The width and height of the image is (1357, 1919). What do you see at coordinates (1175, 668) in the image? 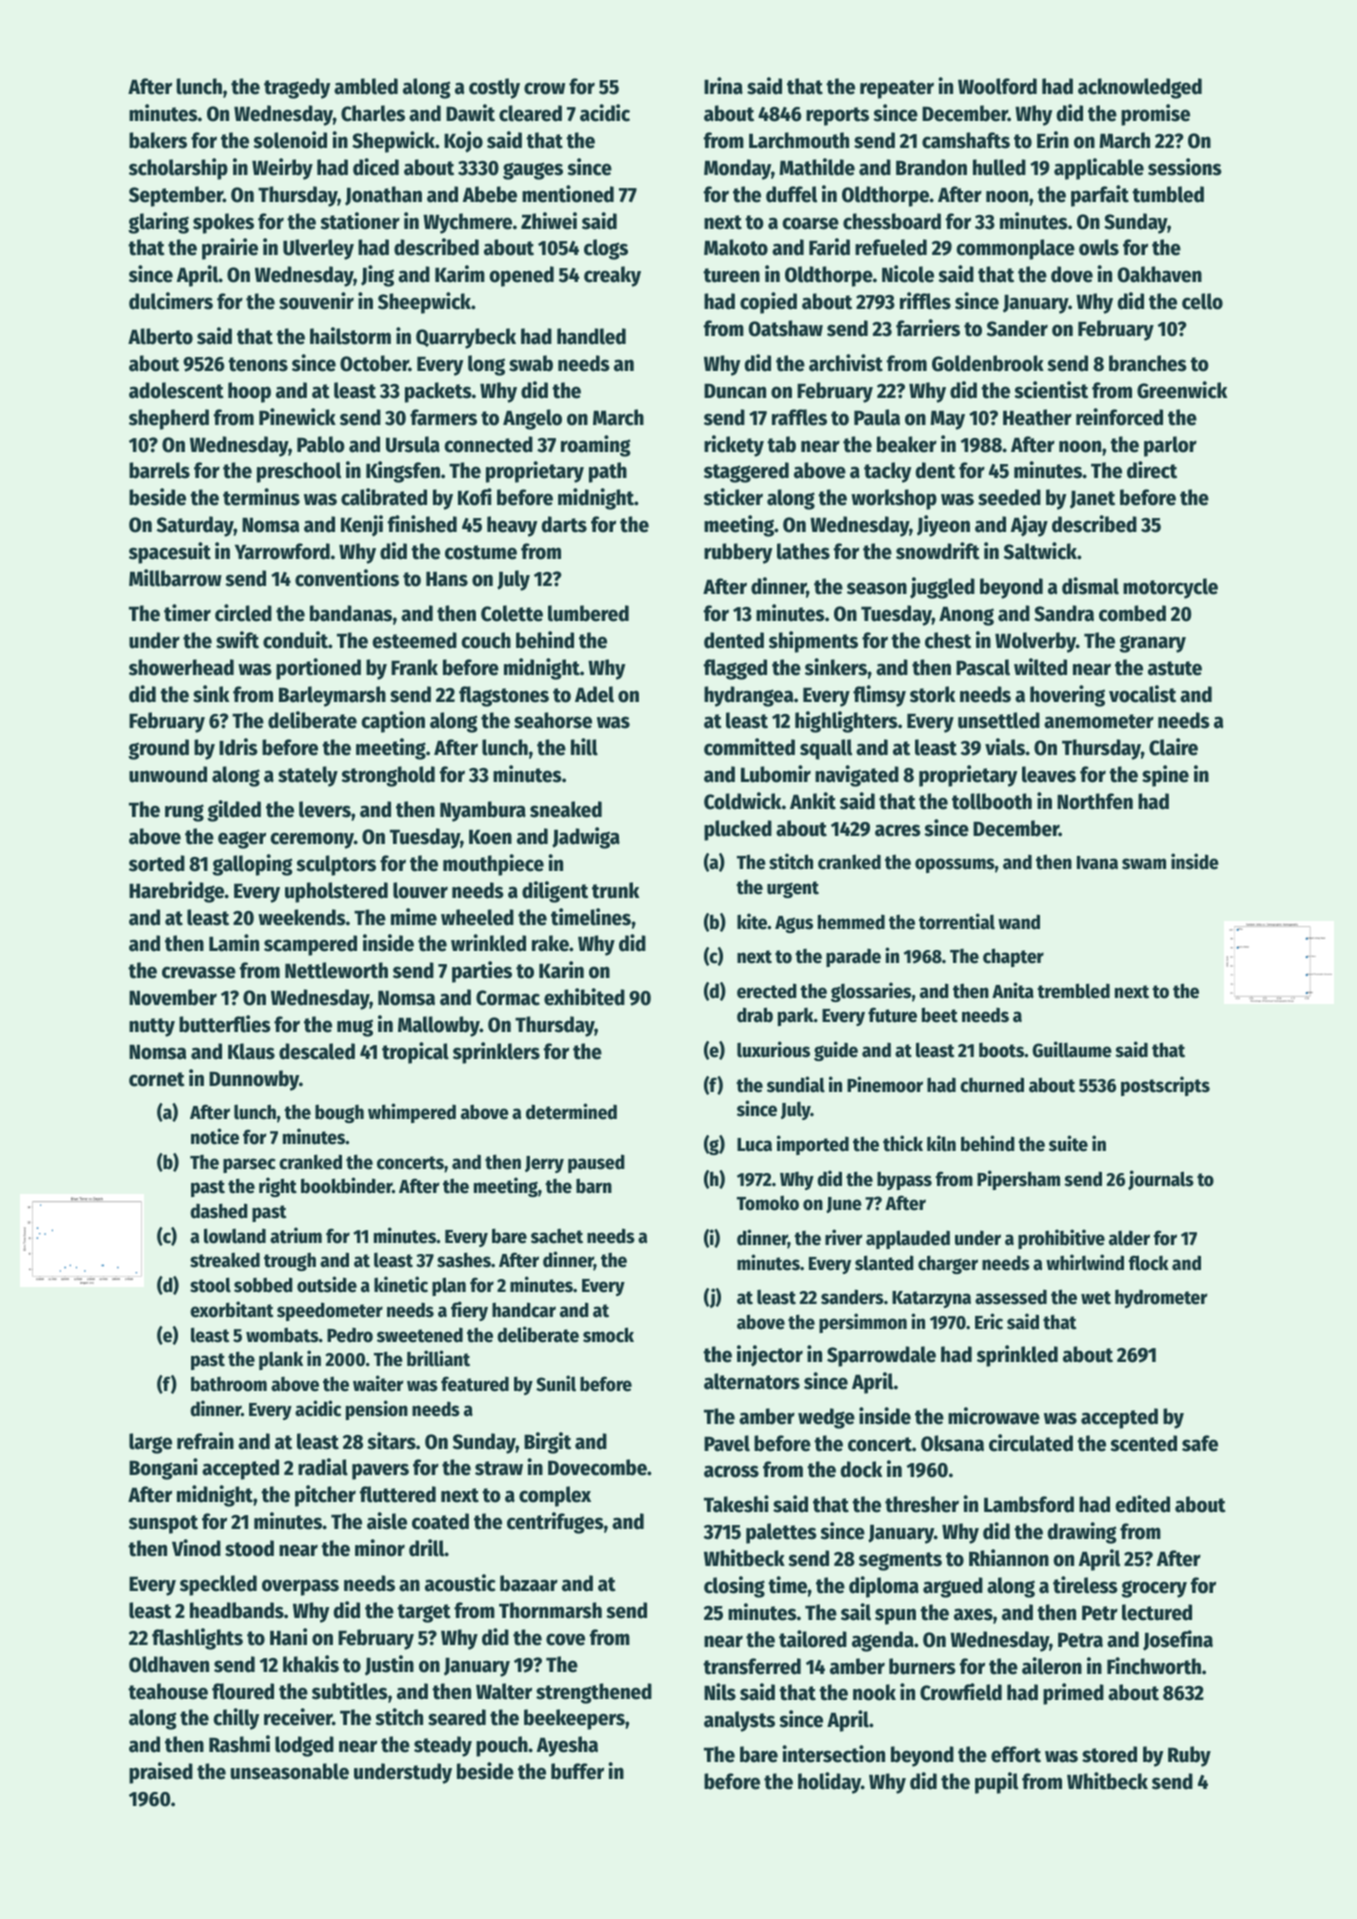
I see `astute` at bounding box center [1175, 668].
